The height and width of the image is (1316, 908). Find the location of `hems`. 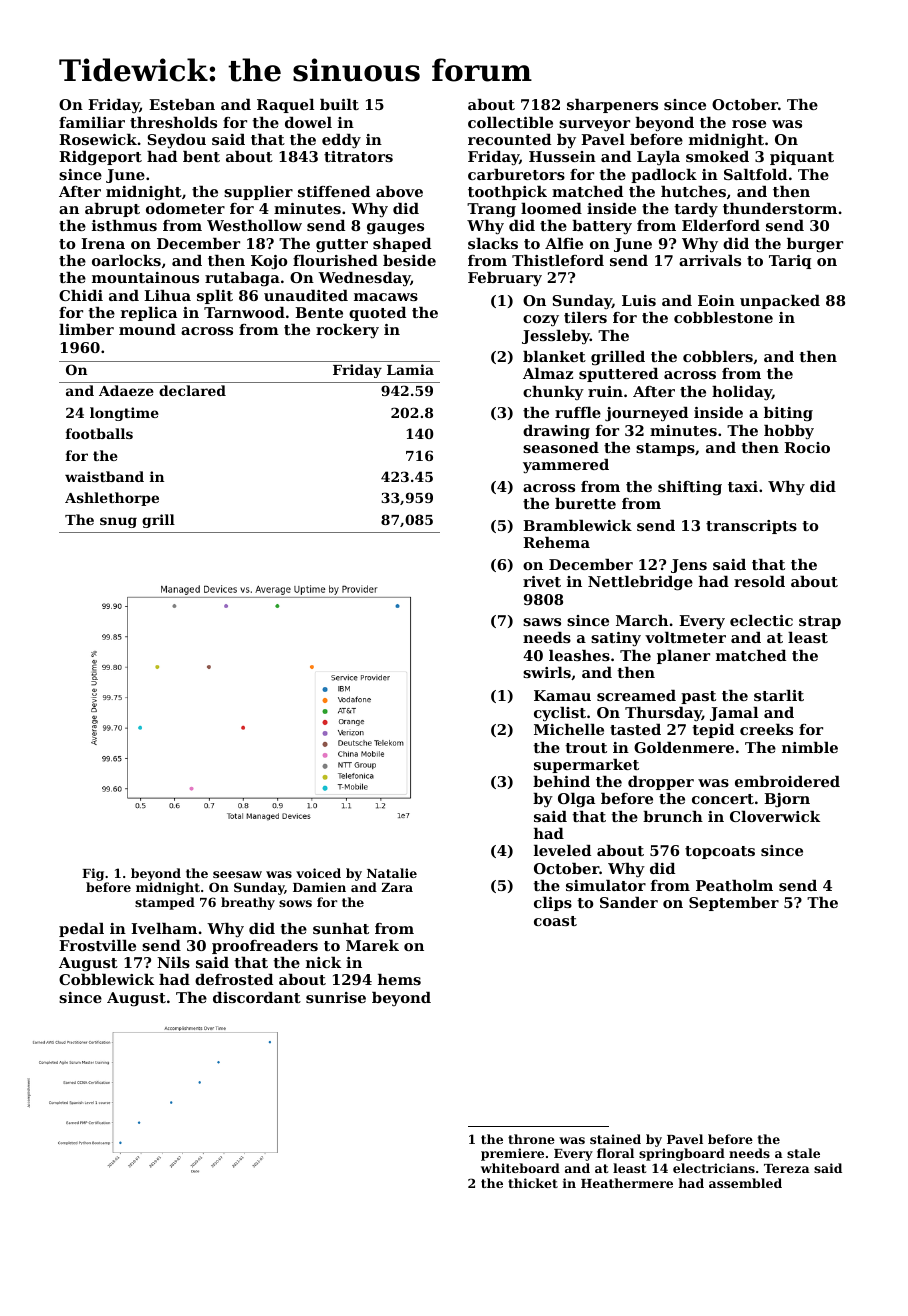

hems is located at coordinates (399, 979).
